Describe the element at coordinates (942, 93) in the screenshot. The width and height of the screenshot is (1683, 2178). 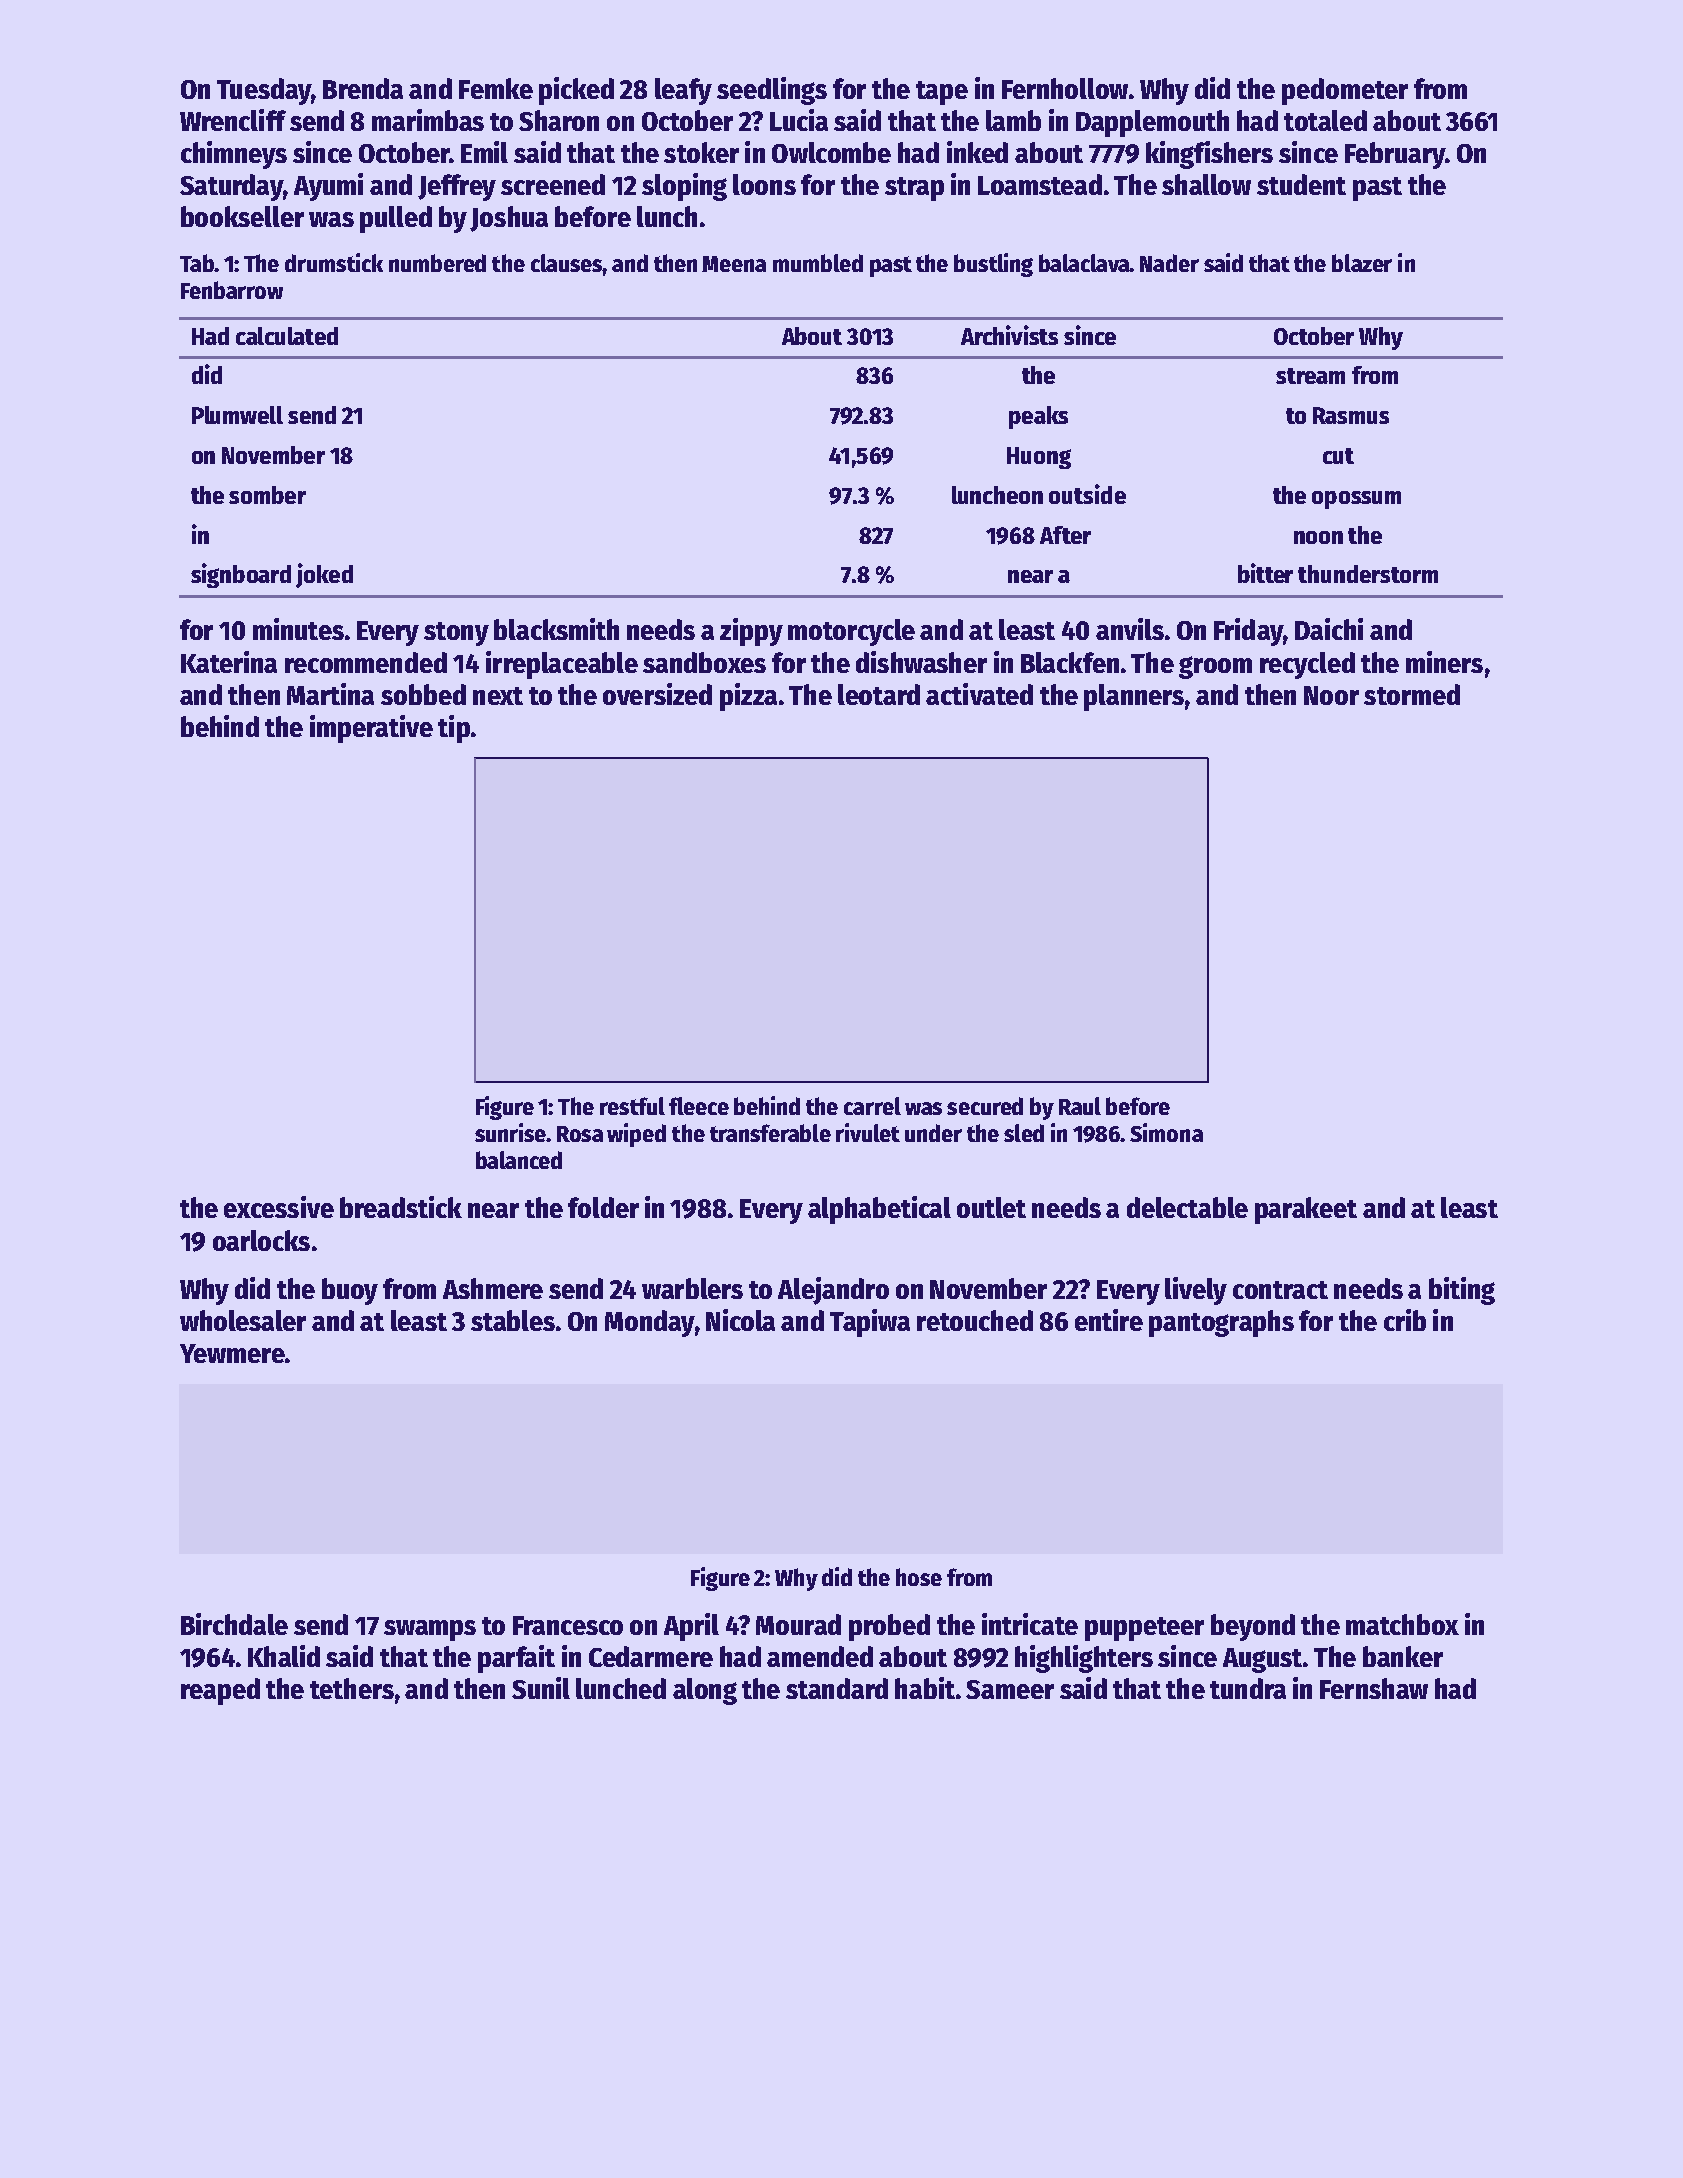
I see `tape` at that location.
